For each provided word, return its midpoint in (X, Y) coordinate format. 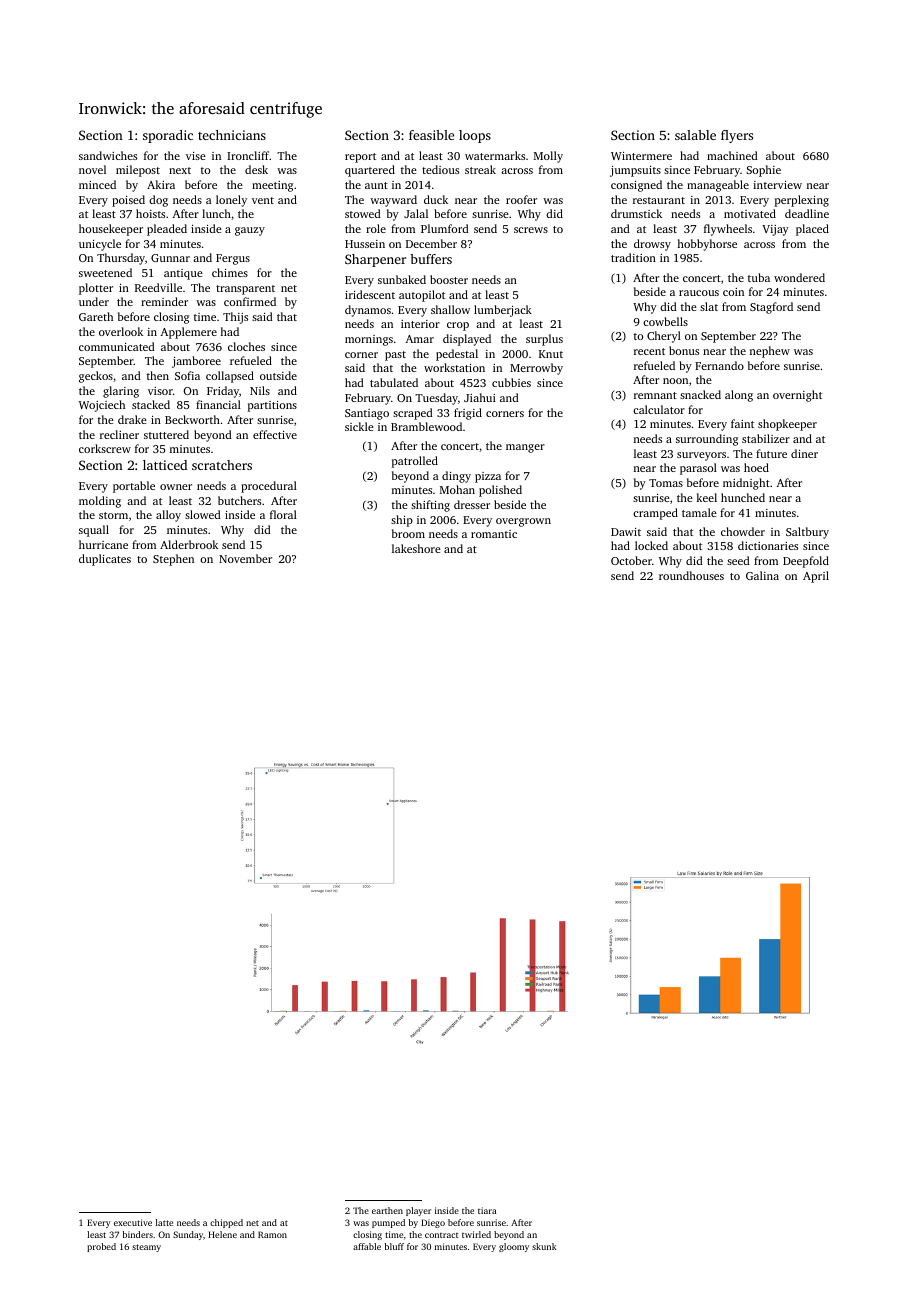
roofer (521, 199)
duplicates (105, 560)
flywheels (728, 230)
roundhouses (691, 575)
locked (651, 545)
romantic (494, 534)
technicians (232, 135)
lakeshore (416, 548)
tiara (487, 1210)
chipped (226, 1223)
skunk (544, 1246)
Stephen (173, 560)
